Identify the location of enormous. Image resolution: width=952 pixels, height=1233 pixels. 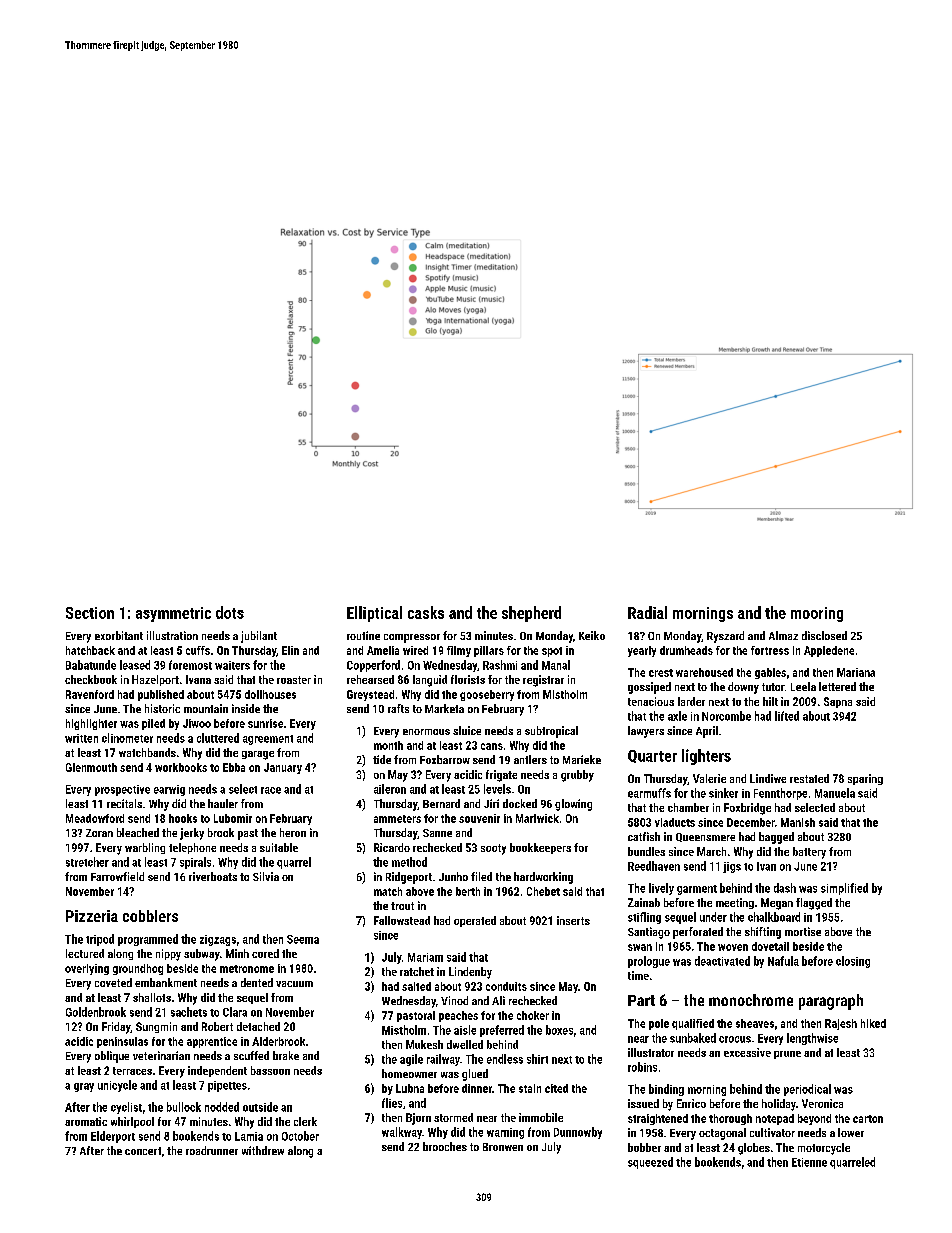
(426, 732).
